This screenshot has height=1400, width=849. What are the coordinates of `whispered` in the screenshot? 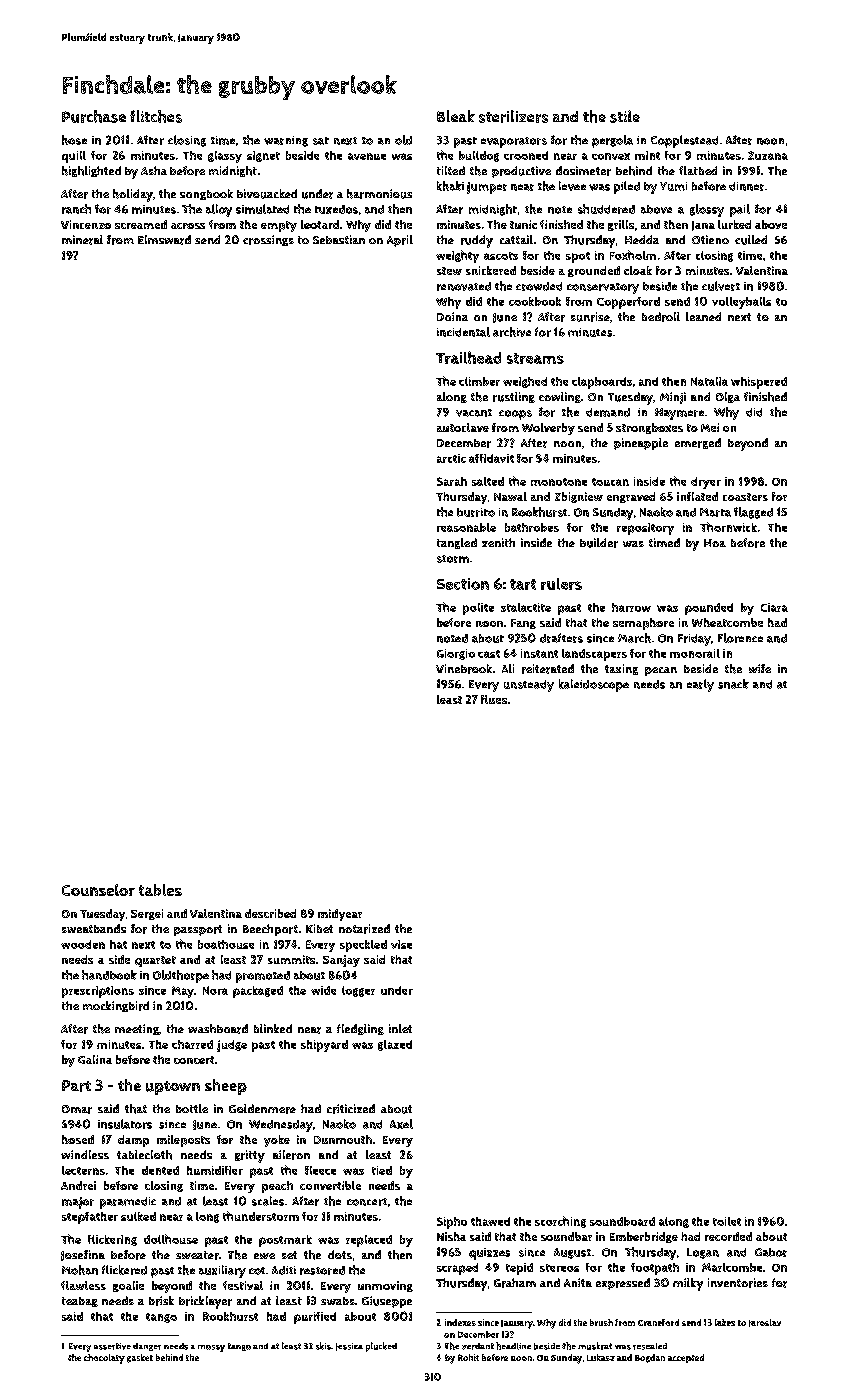 It's located at (759, 383).
